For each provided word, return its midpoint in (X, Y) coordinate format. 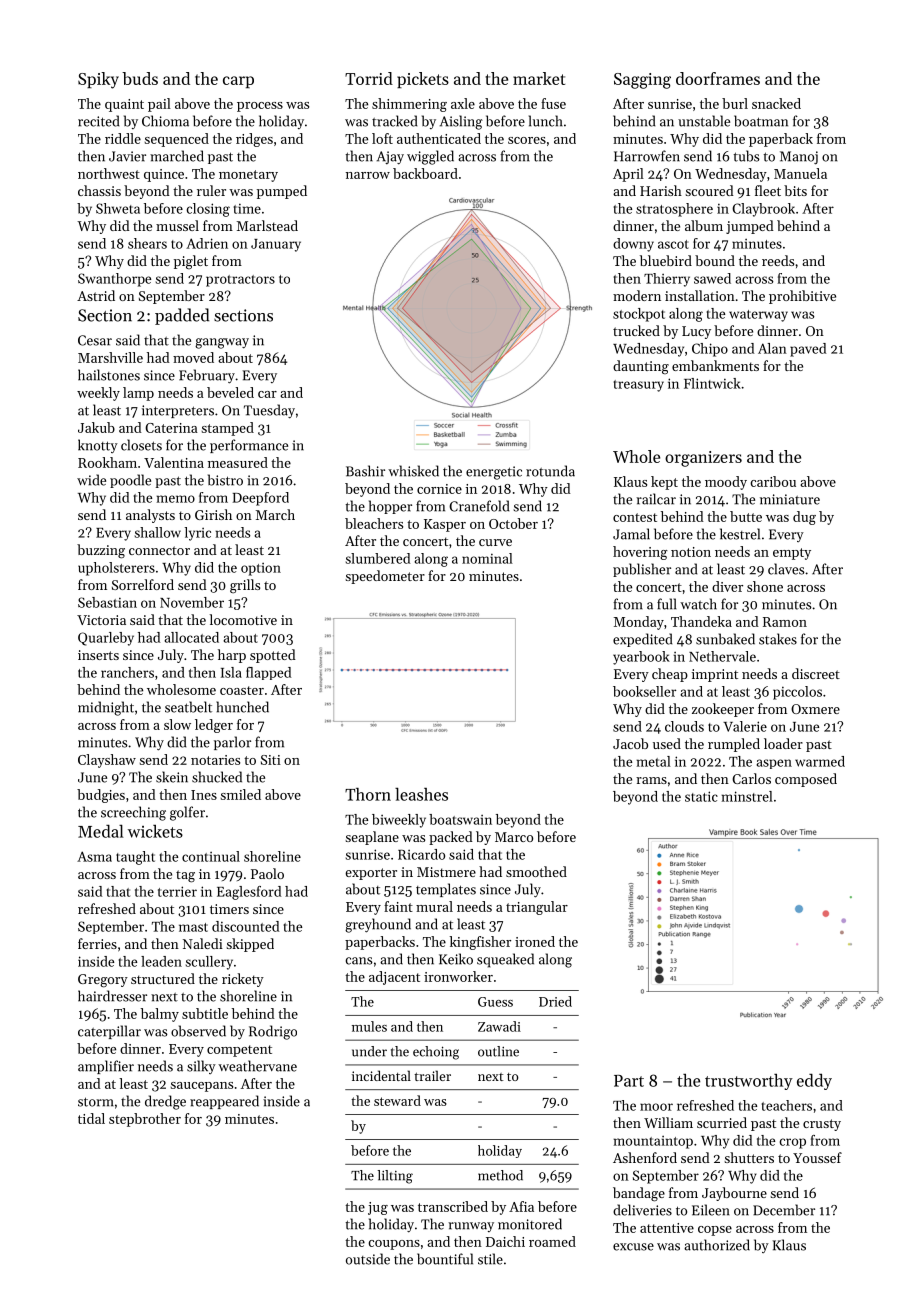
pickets (423, 80)
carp (238, 82)
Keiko (456, 959)
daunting (641, 367)
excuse (633, 1247)
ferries (97, 943)
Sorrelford (143, 584)
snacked (776, 103)
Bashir (365, 471)
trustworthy (749, 1082)
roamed (552, 1241)
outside (368, 1259)
